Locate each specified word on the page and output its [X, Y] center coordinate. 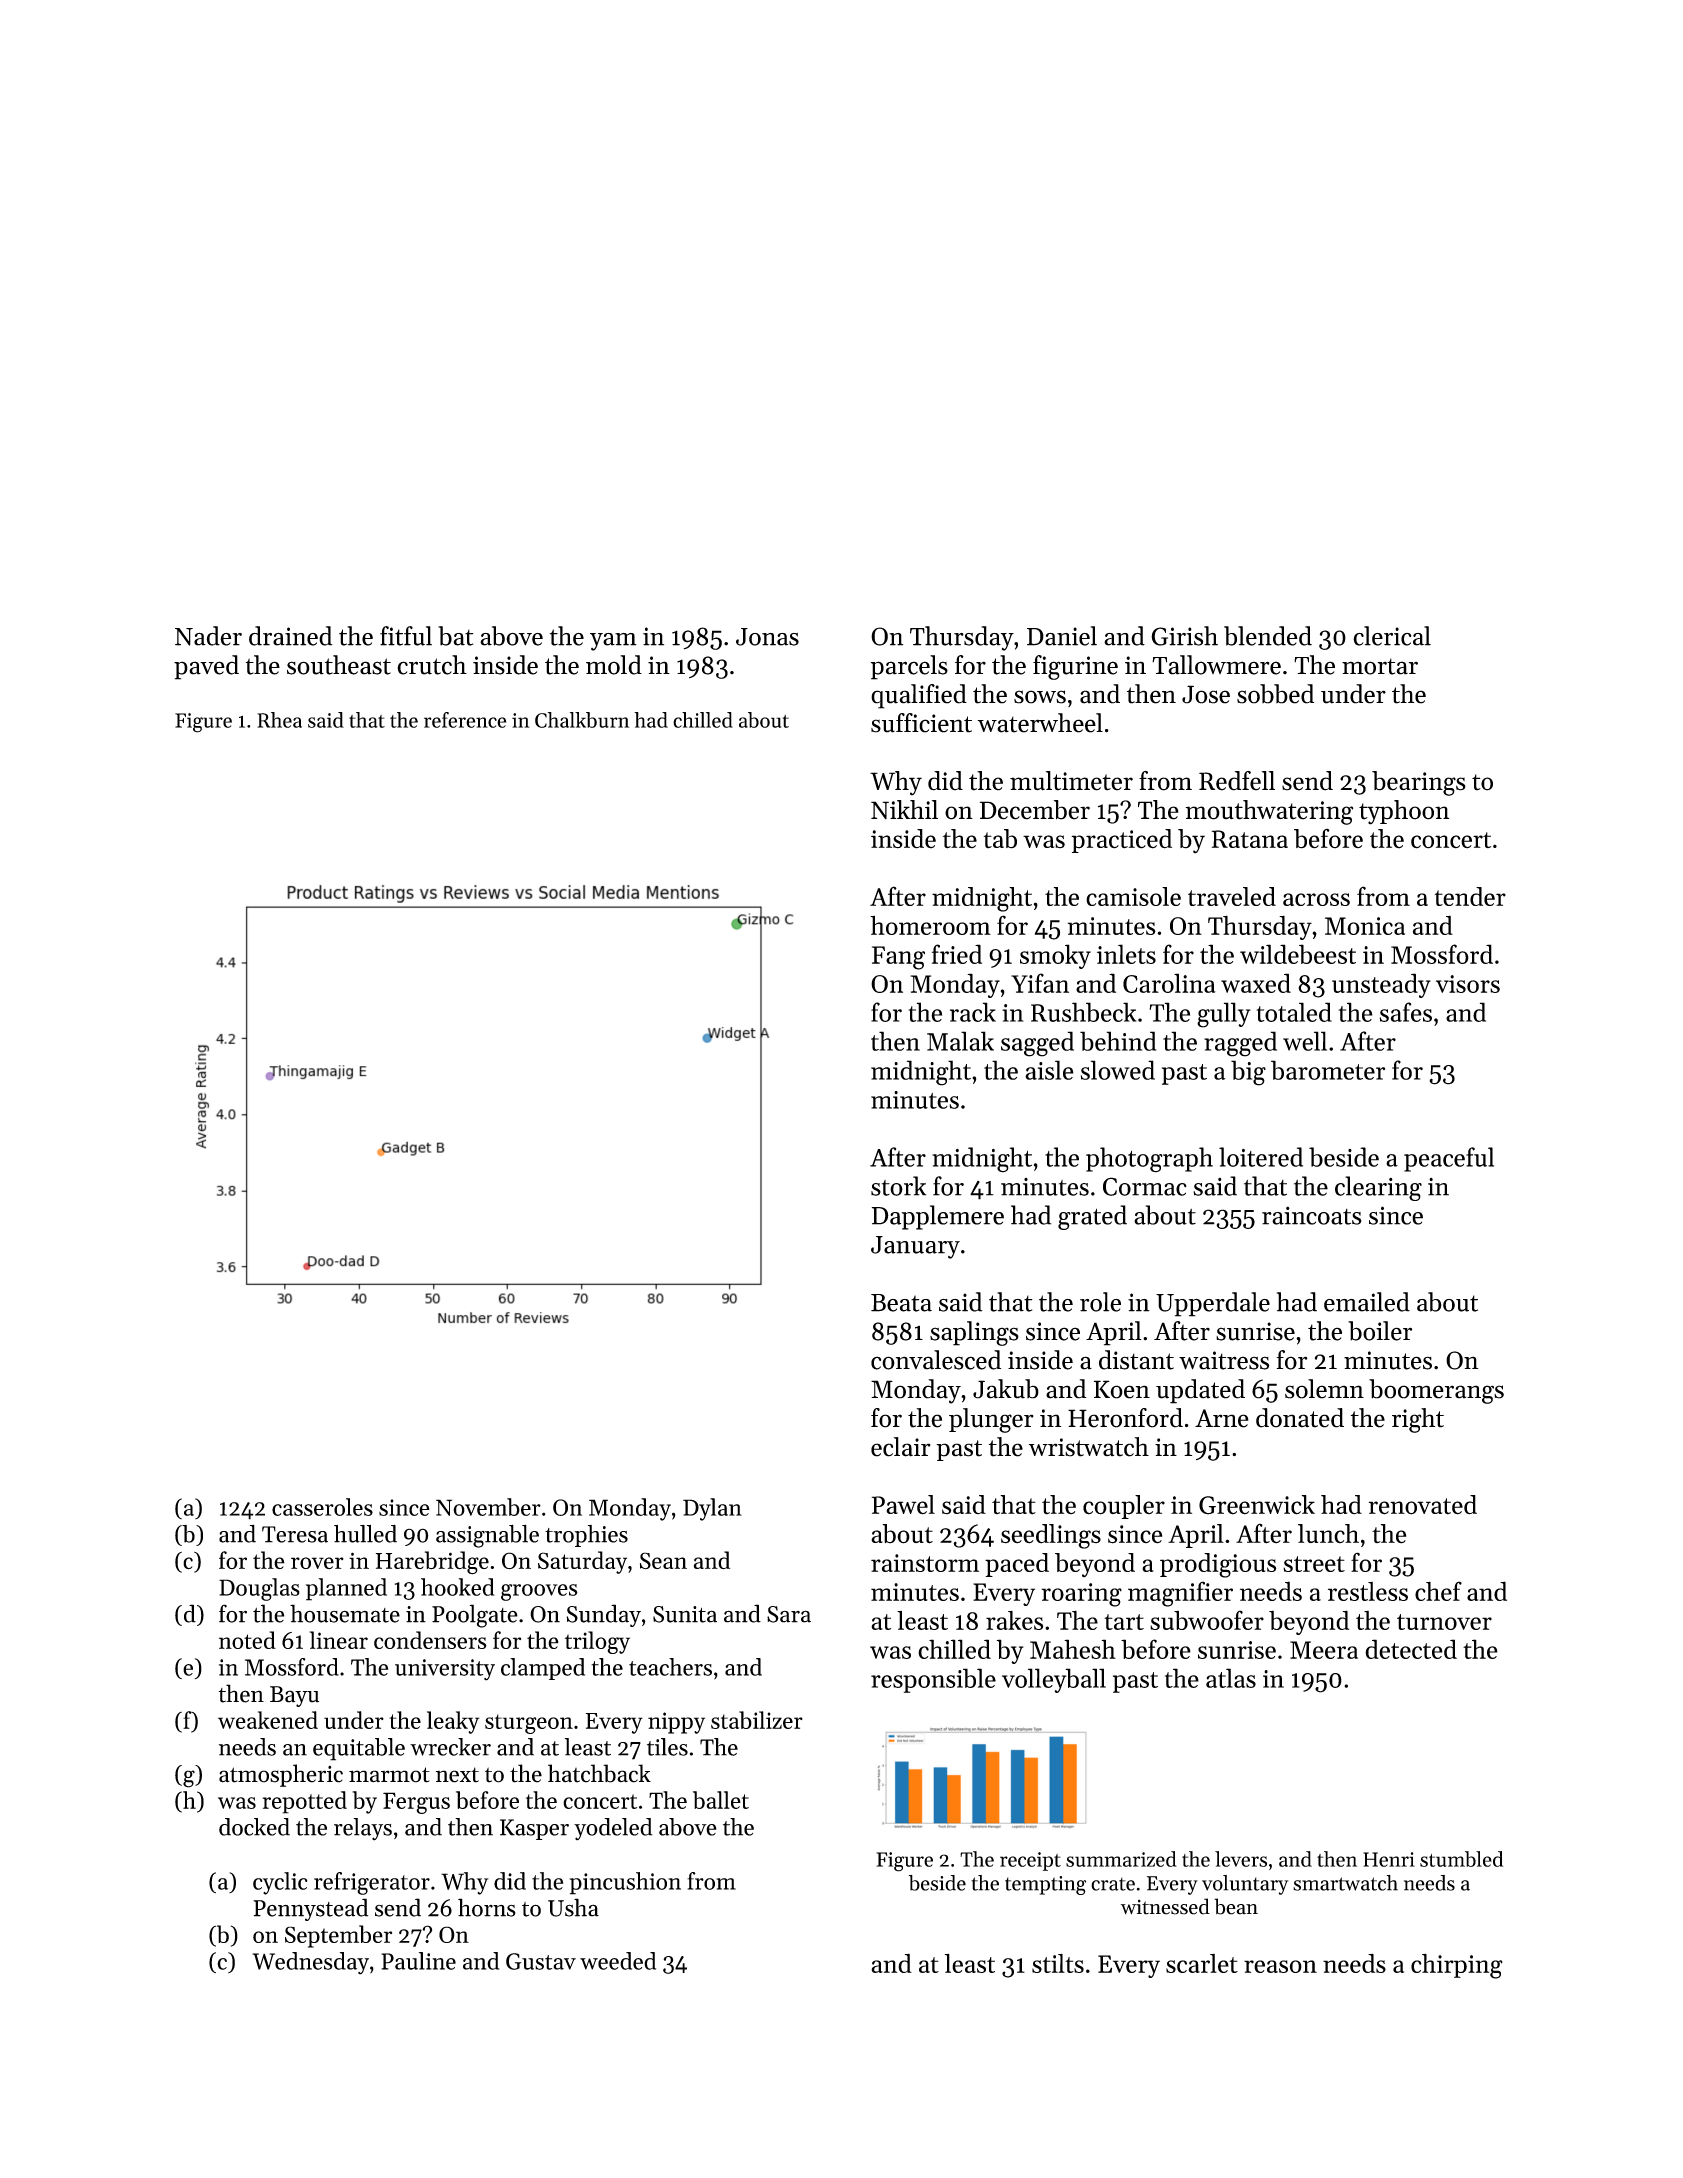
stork [898, 1186]
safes [1405, 1012]
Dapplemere [938, 1217]
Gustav [541, 1961]
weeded [618, 1961]
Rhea [279, 720]
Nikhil [904, 809]
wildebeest [1298, 954]
